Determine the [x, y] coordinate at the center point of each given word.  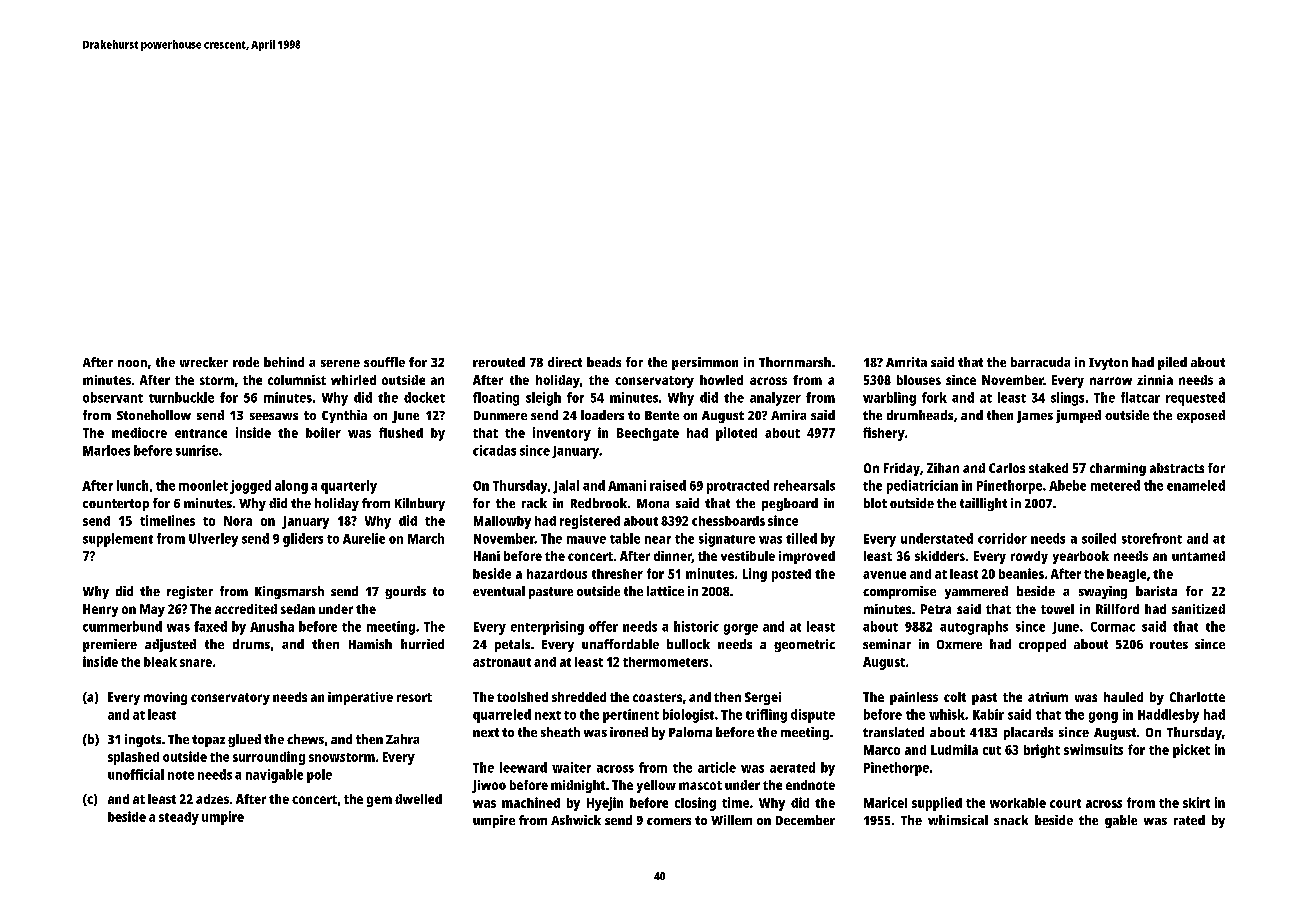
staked [1048, 468]
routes [1169, 644]
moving [165, 698]
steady [179, 818]
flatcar [1140, 397]
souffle [384, 362]
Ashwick [576, 820]
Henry [100, 610]
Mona [653, 503]
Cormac [1113, 627]
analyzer [775, 399]
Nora [238, 521]
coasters [657, 697]
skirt [1196, 802]
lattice [665, 591]
